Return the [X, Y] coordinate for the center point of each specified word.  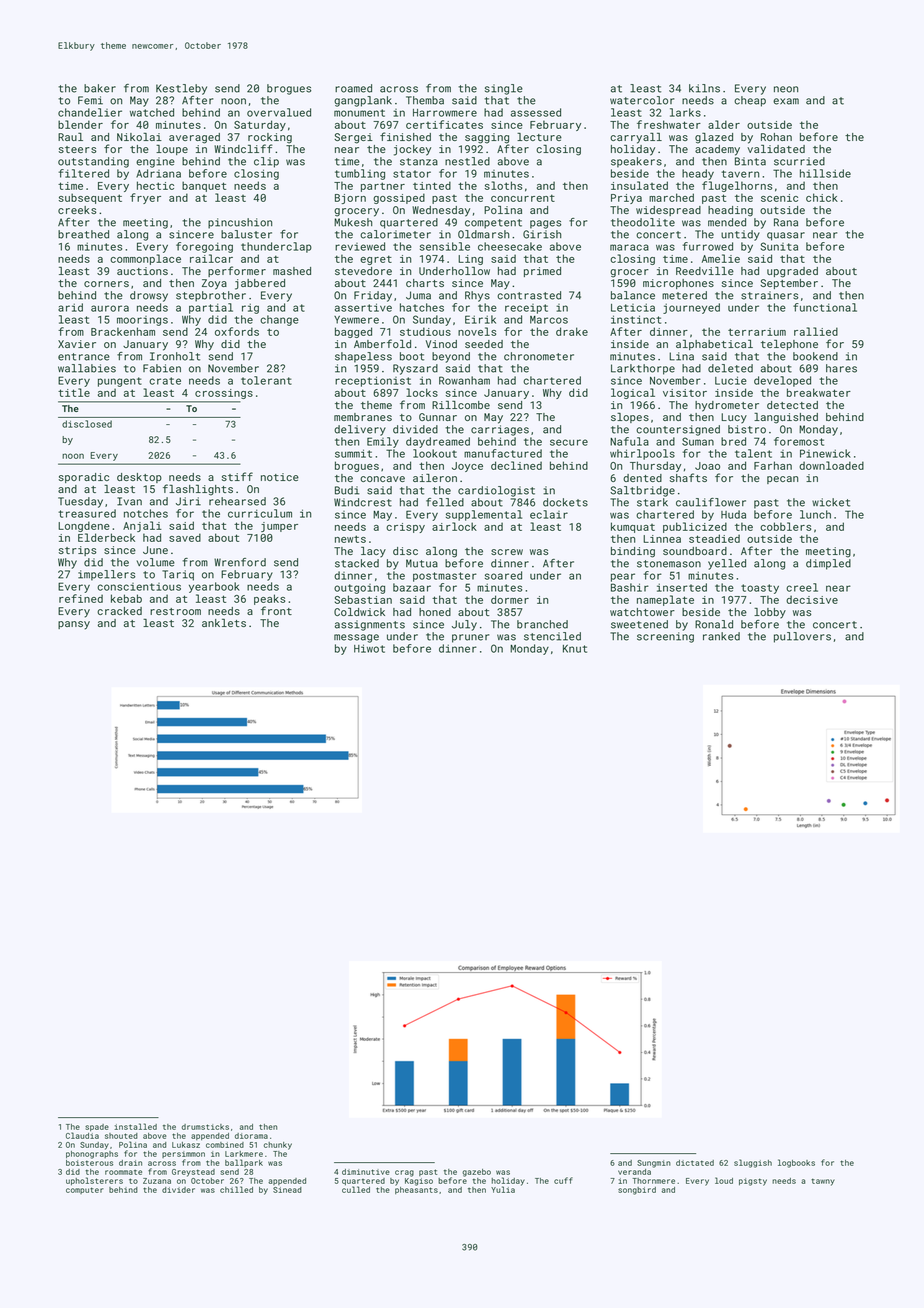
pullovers [802, 637]
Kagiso [419, 1182]
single [504, 89]
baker [100, 88]
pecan [782, 480]
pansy [74, 625]
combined [225, 1145]
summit [353, 453]
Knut [575, 648]
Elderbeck [106, 537]
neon [786, 89]
